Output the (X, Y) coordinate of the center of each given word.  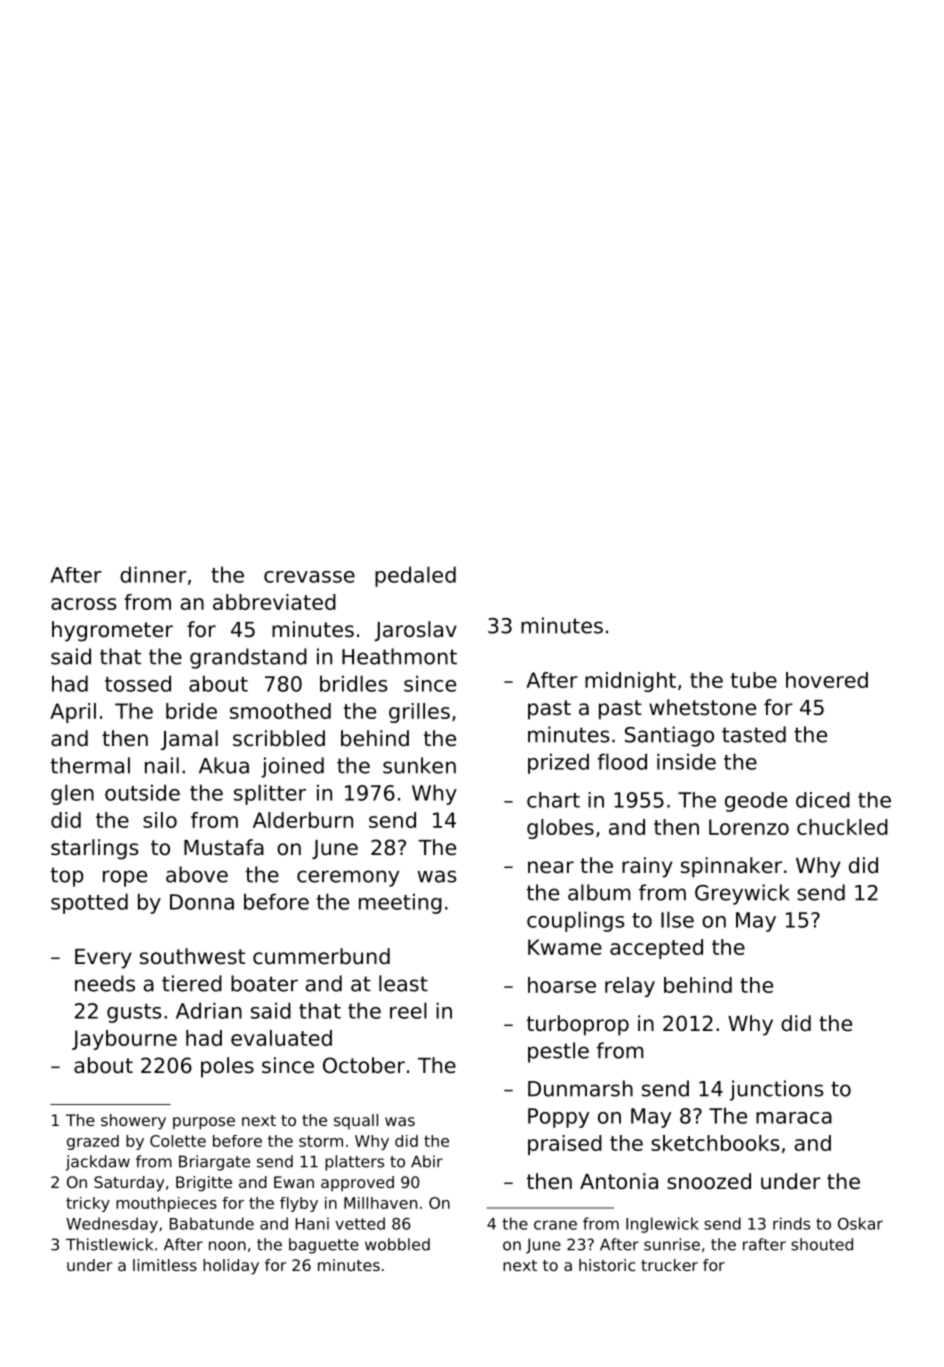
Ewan (294, 1182)
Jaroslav (415, 631)
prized (558, 763)
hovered (827, 680)
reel (408, 1010)
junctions (777, 1090)
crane (555, 1225)
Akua (224, 765)
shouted (822, 1244)
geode (756, 802)
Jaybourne (124, 1040)
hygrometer (112, 631)
